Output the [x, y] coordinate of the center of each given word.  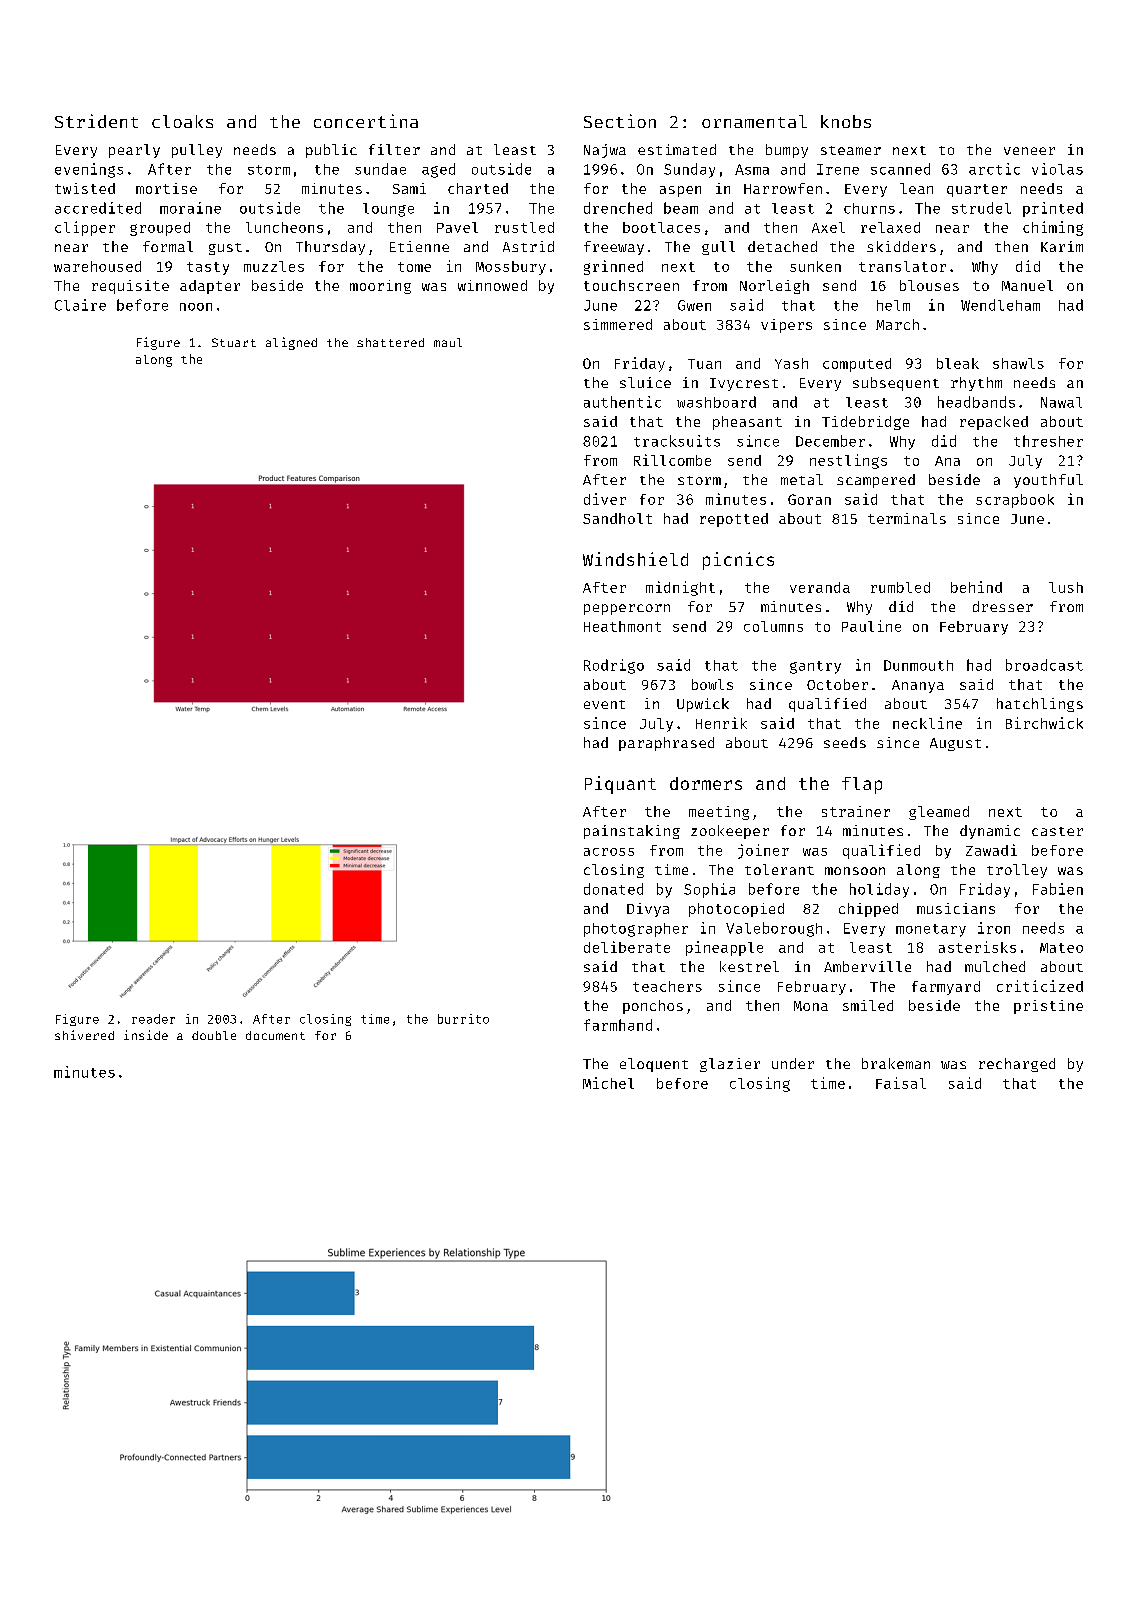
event [604, 704]
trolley [1017, 871]
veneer [1029, 151]
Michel [608, 1083]
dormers [706, 783]
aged [438, 170]
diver [605, 499]
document [275, 1035]
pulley [197, 151]
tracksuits [677, 441]
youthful [1048, 481]
